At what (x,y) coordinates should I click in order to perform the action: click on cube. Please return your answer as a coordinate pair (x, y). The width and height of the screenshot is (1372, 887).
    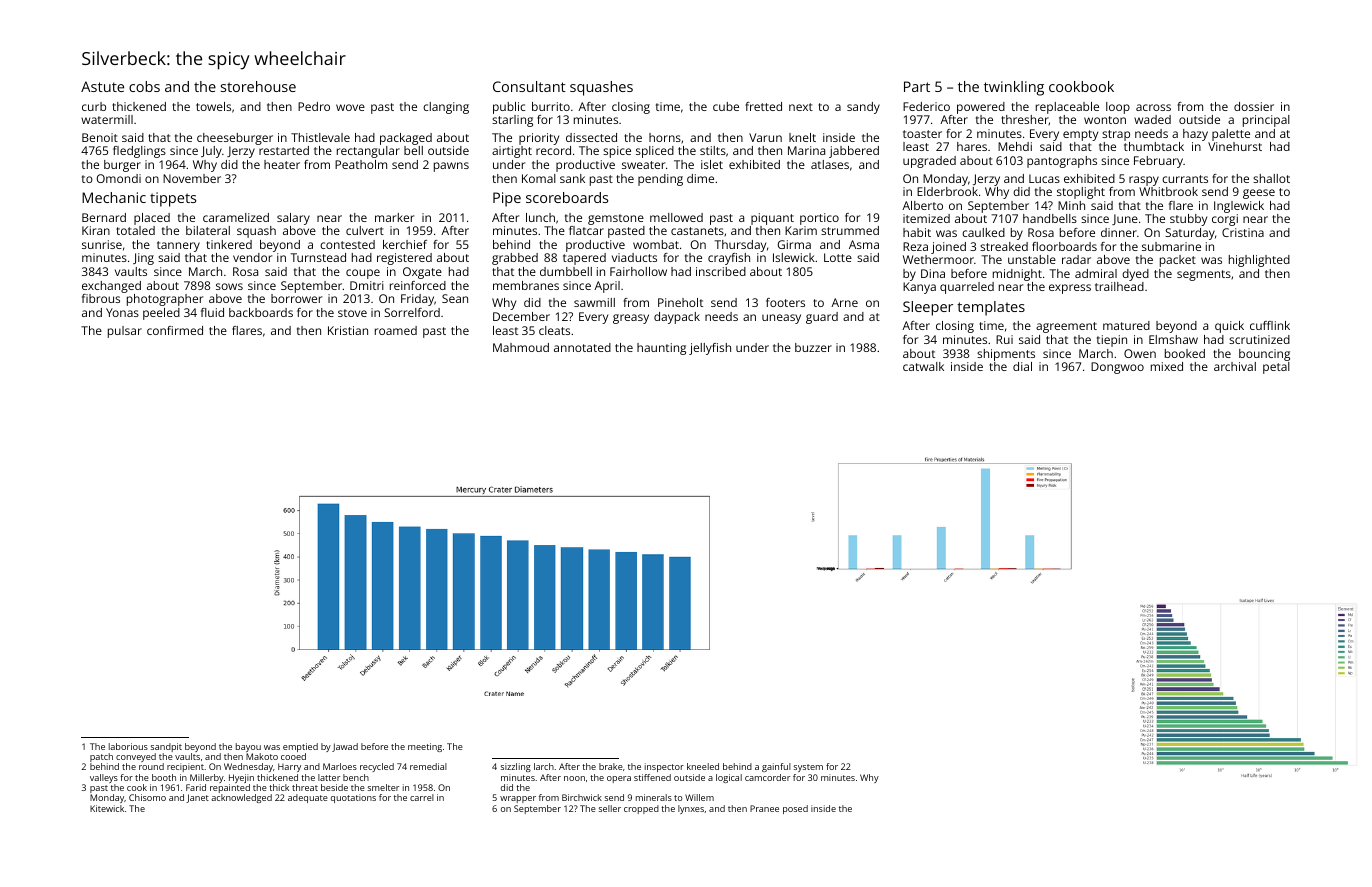
    Looking at the image, I should click on (726, 106).
